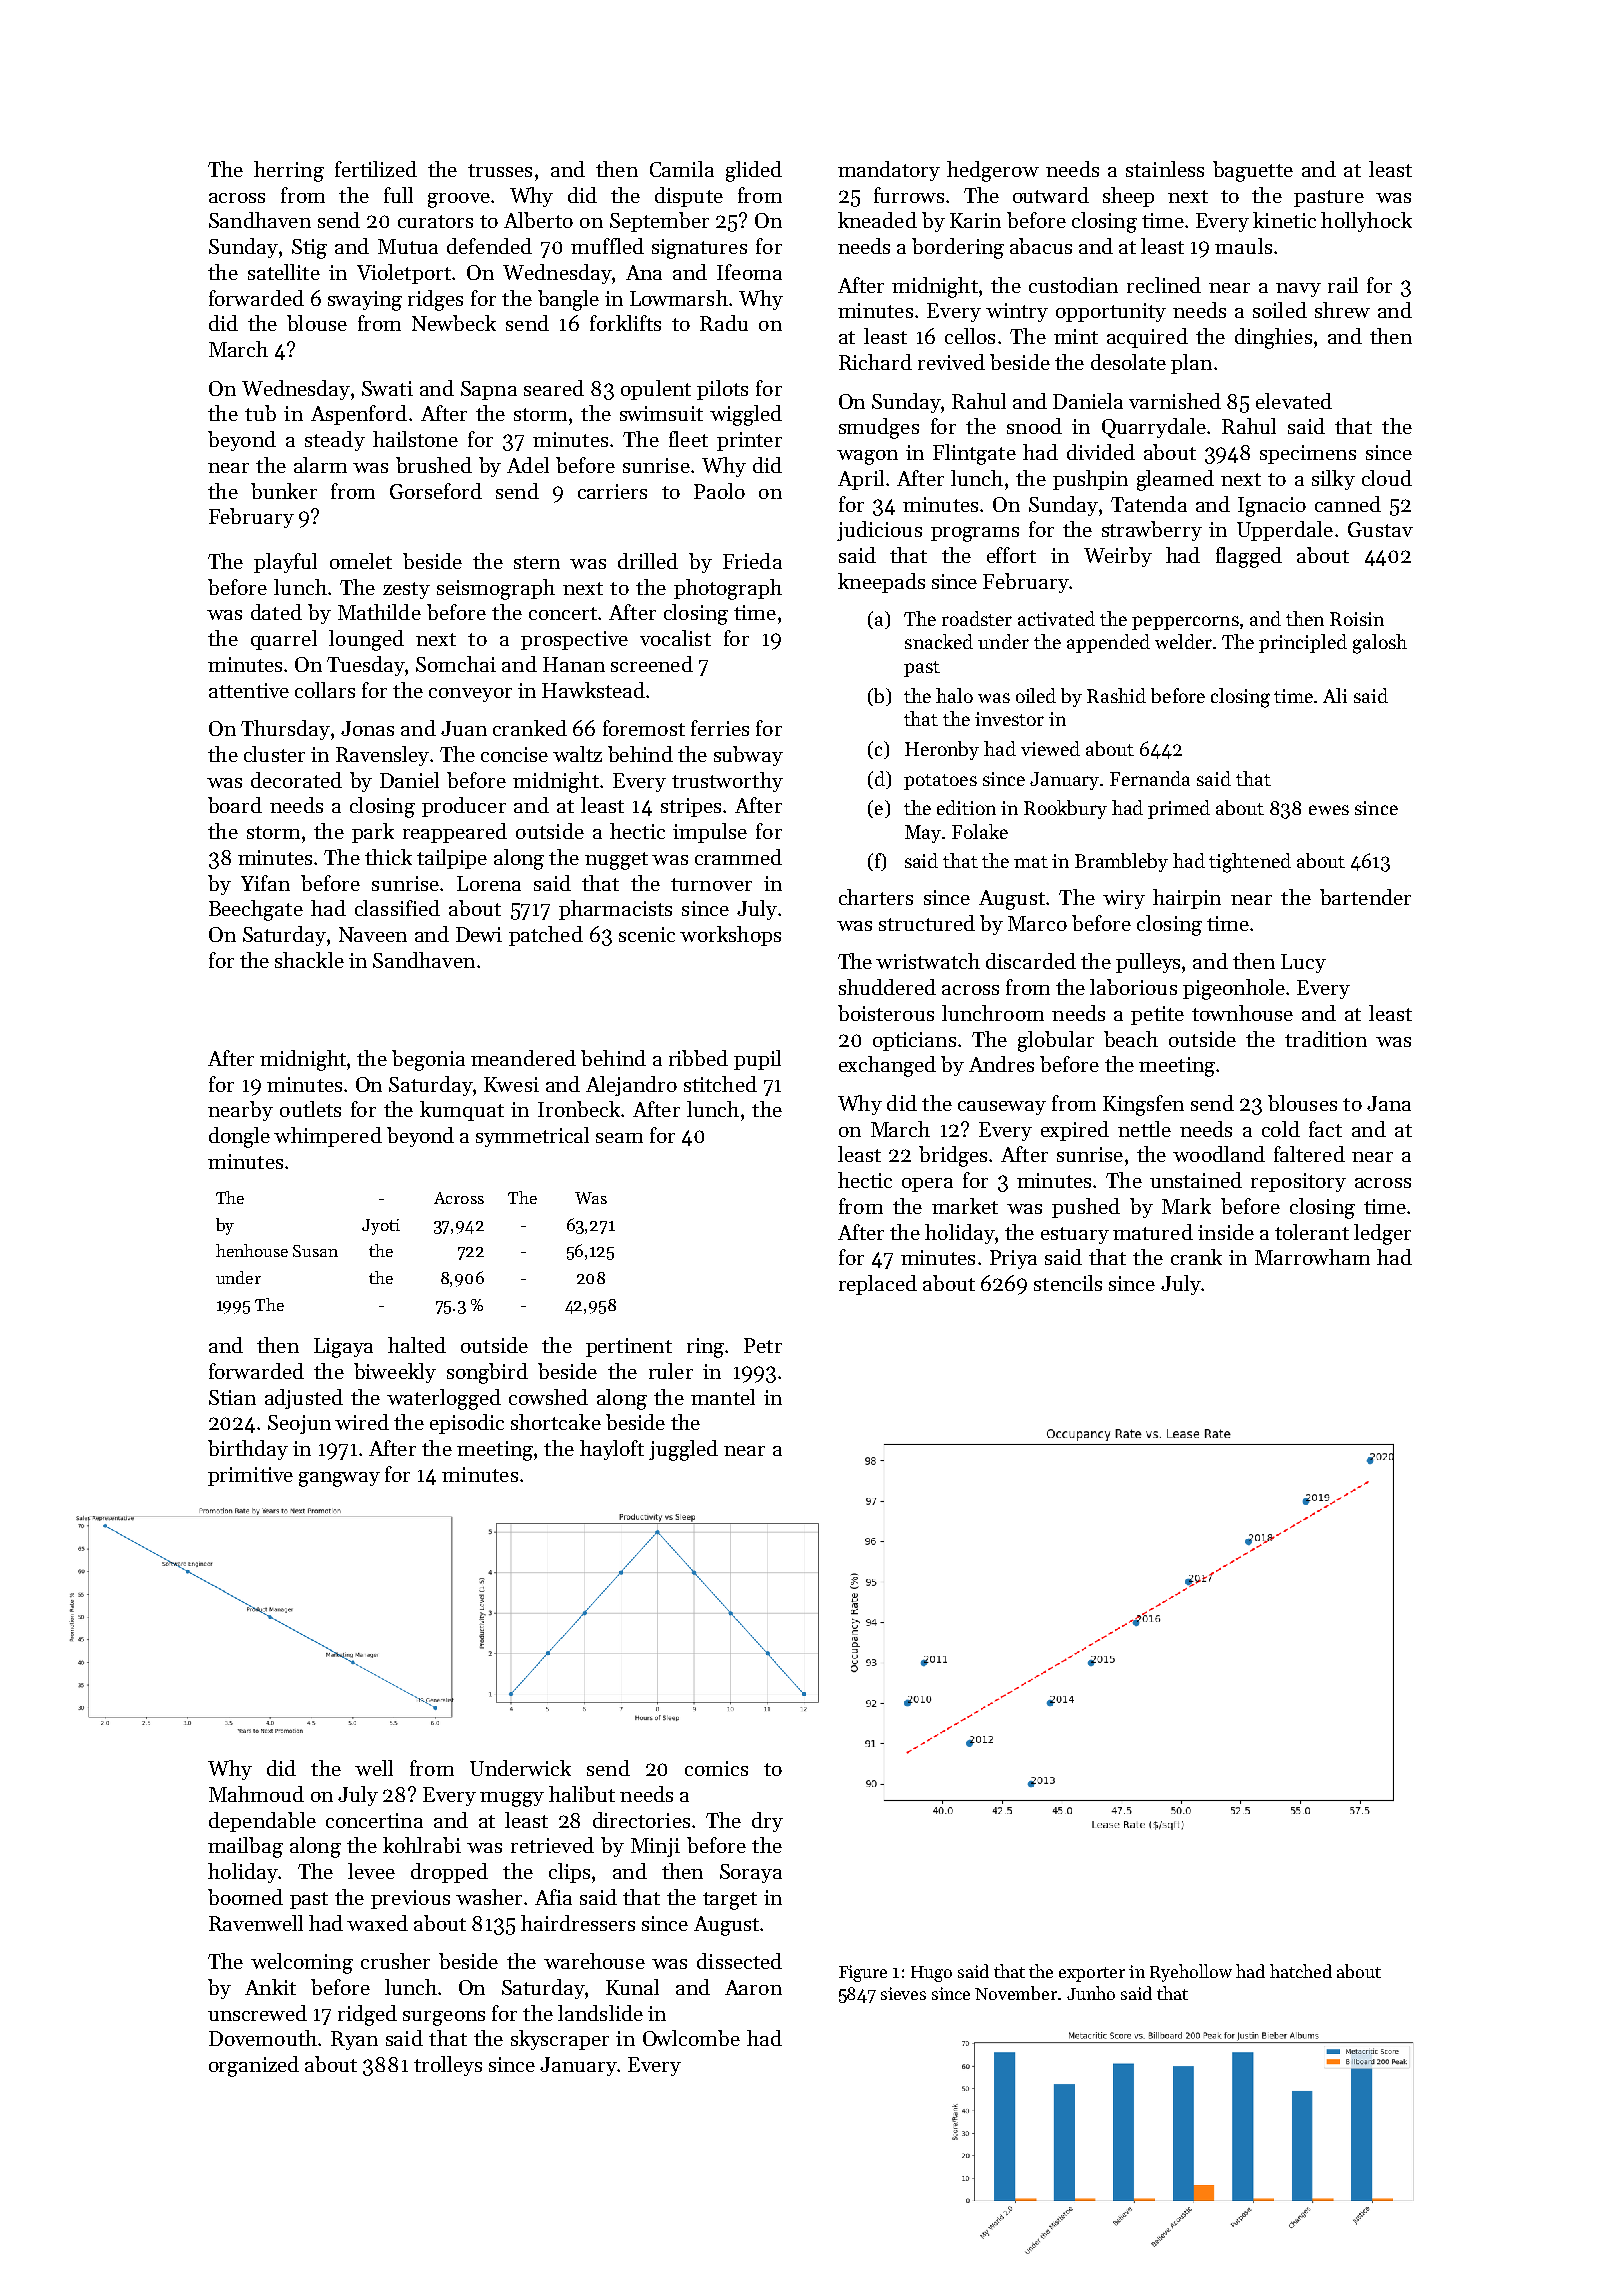  Describe the element at coordinates (479, 934) in the page. I see `Dewi` at that location.
